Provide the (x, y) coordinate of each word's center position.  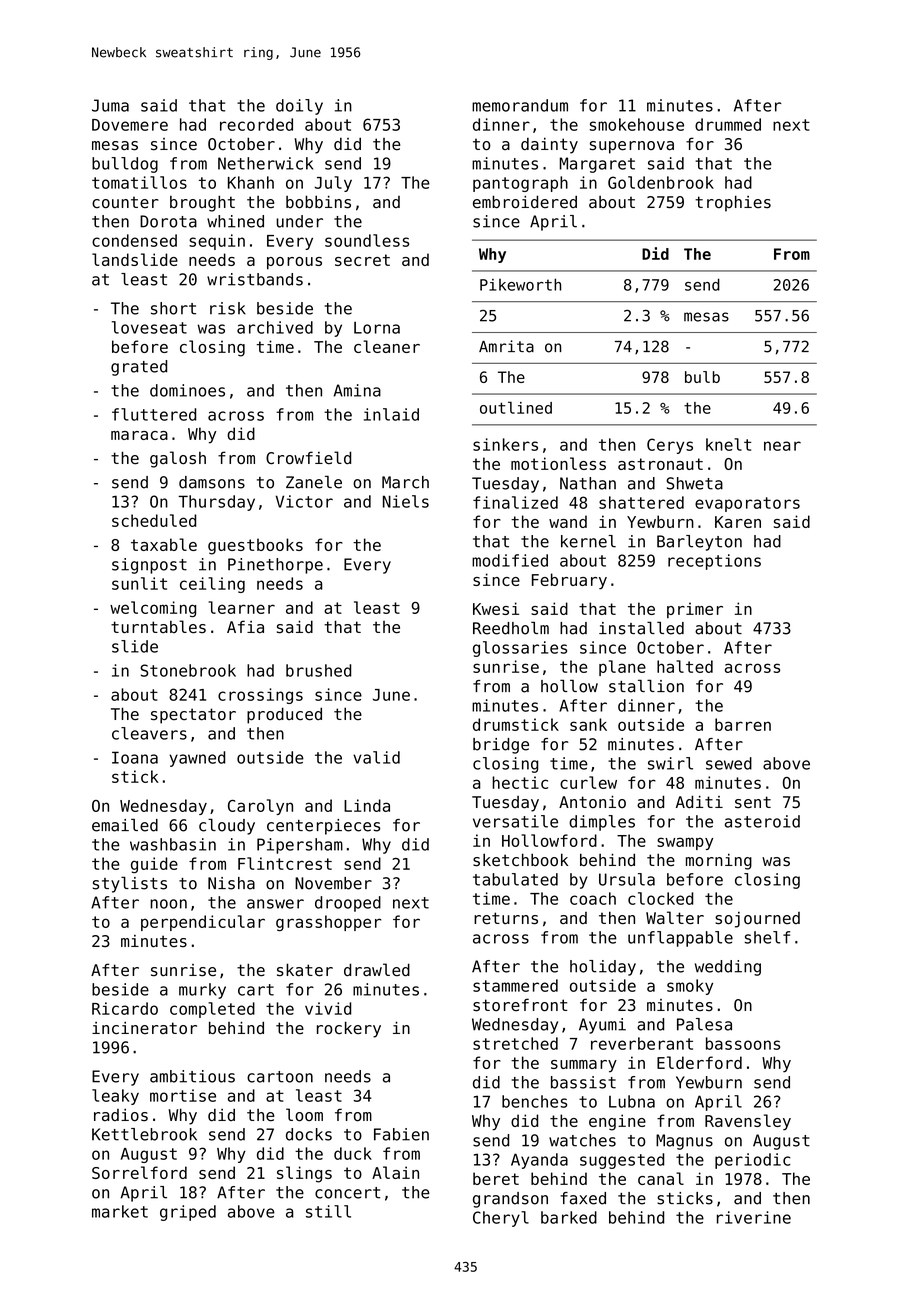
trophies (733, 203)
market (120, 1211)
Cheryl (501, 1219)
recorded (256, 124)
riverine (754, 1217)
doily (299, 107)
